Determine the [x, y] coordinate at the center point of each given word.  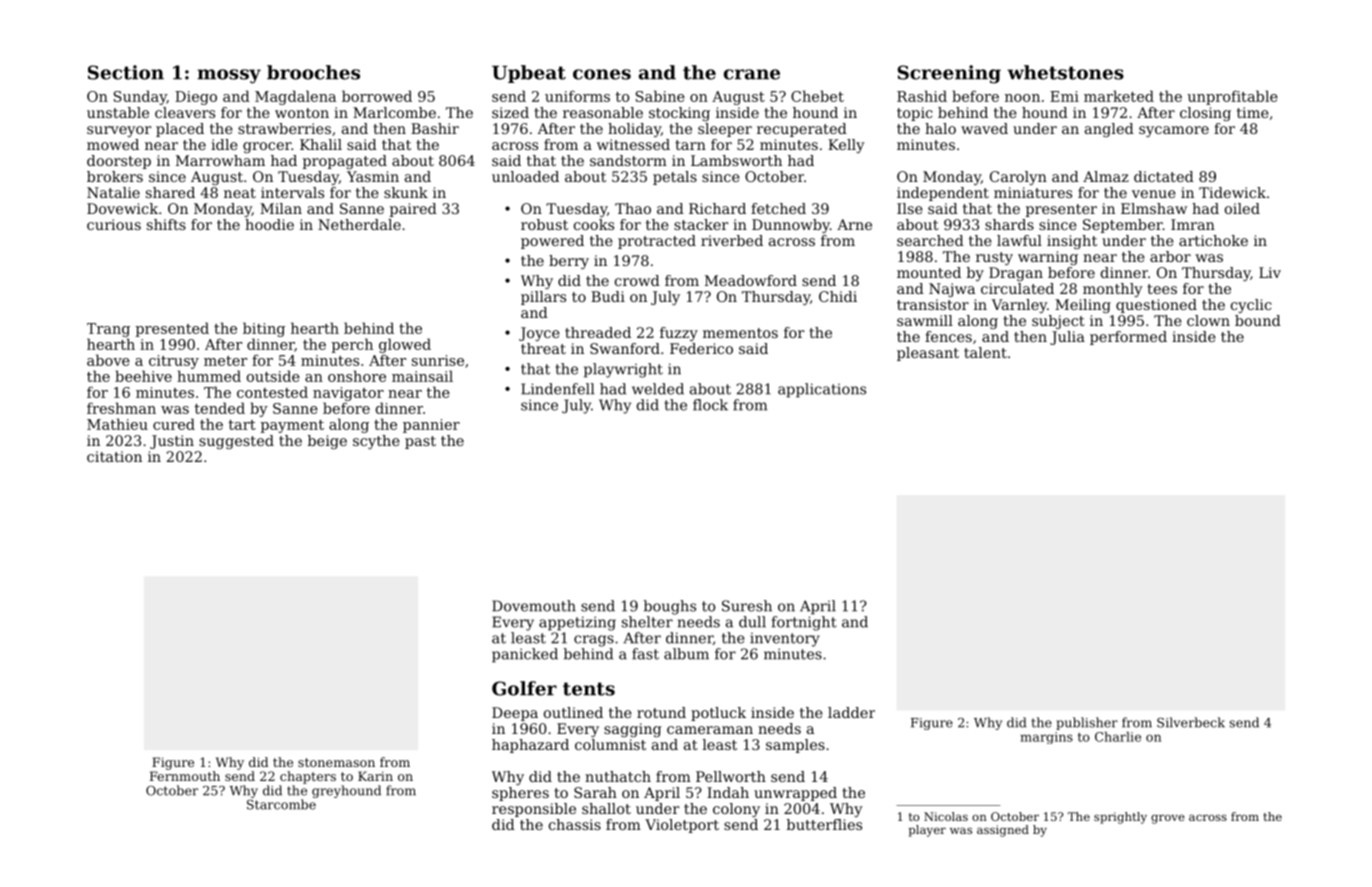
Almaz [1106, 176]
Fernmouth [185, 776]
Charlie [1118, 737]
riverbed [732, 240]
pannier [431, 426]
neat [240, 193]
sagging [632, 730]
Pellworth [731, 776]
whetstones [1065, 72]
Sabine [660, 96]
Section [126, 72]
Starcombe [281, 804]
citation [114, 456]
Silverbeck [1191, 722]
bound [1258, 320]
